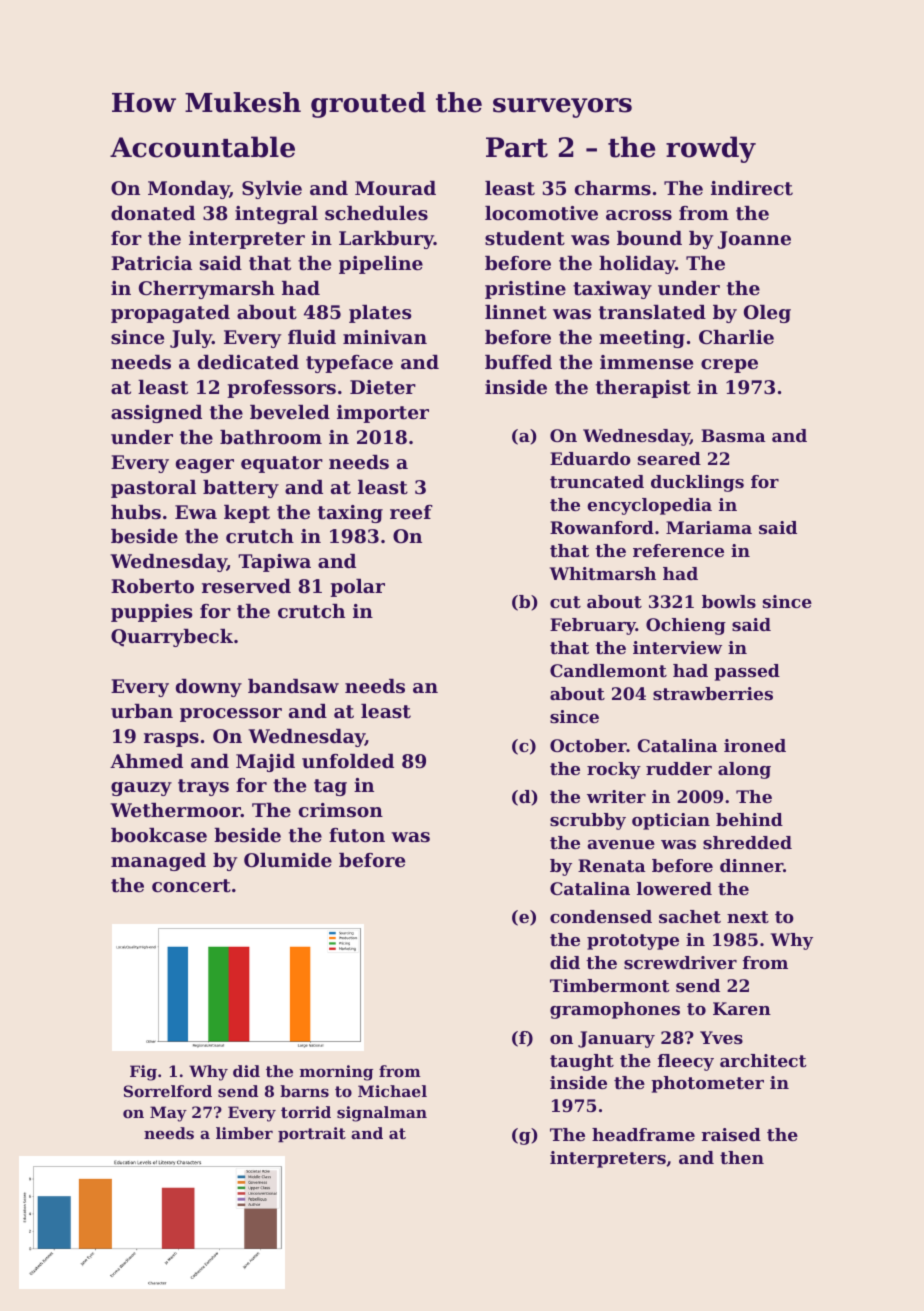 The image size is (924, 1311). What do you see at coordinates (588, 821) in the document?
I see `scrubby` at bounding box center [588, 821].
